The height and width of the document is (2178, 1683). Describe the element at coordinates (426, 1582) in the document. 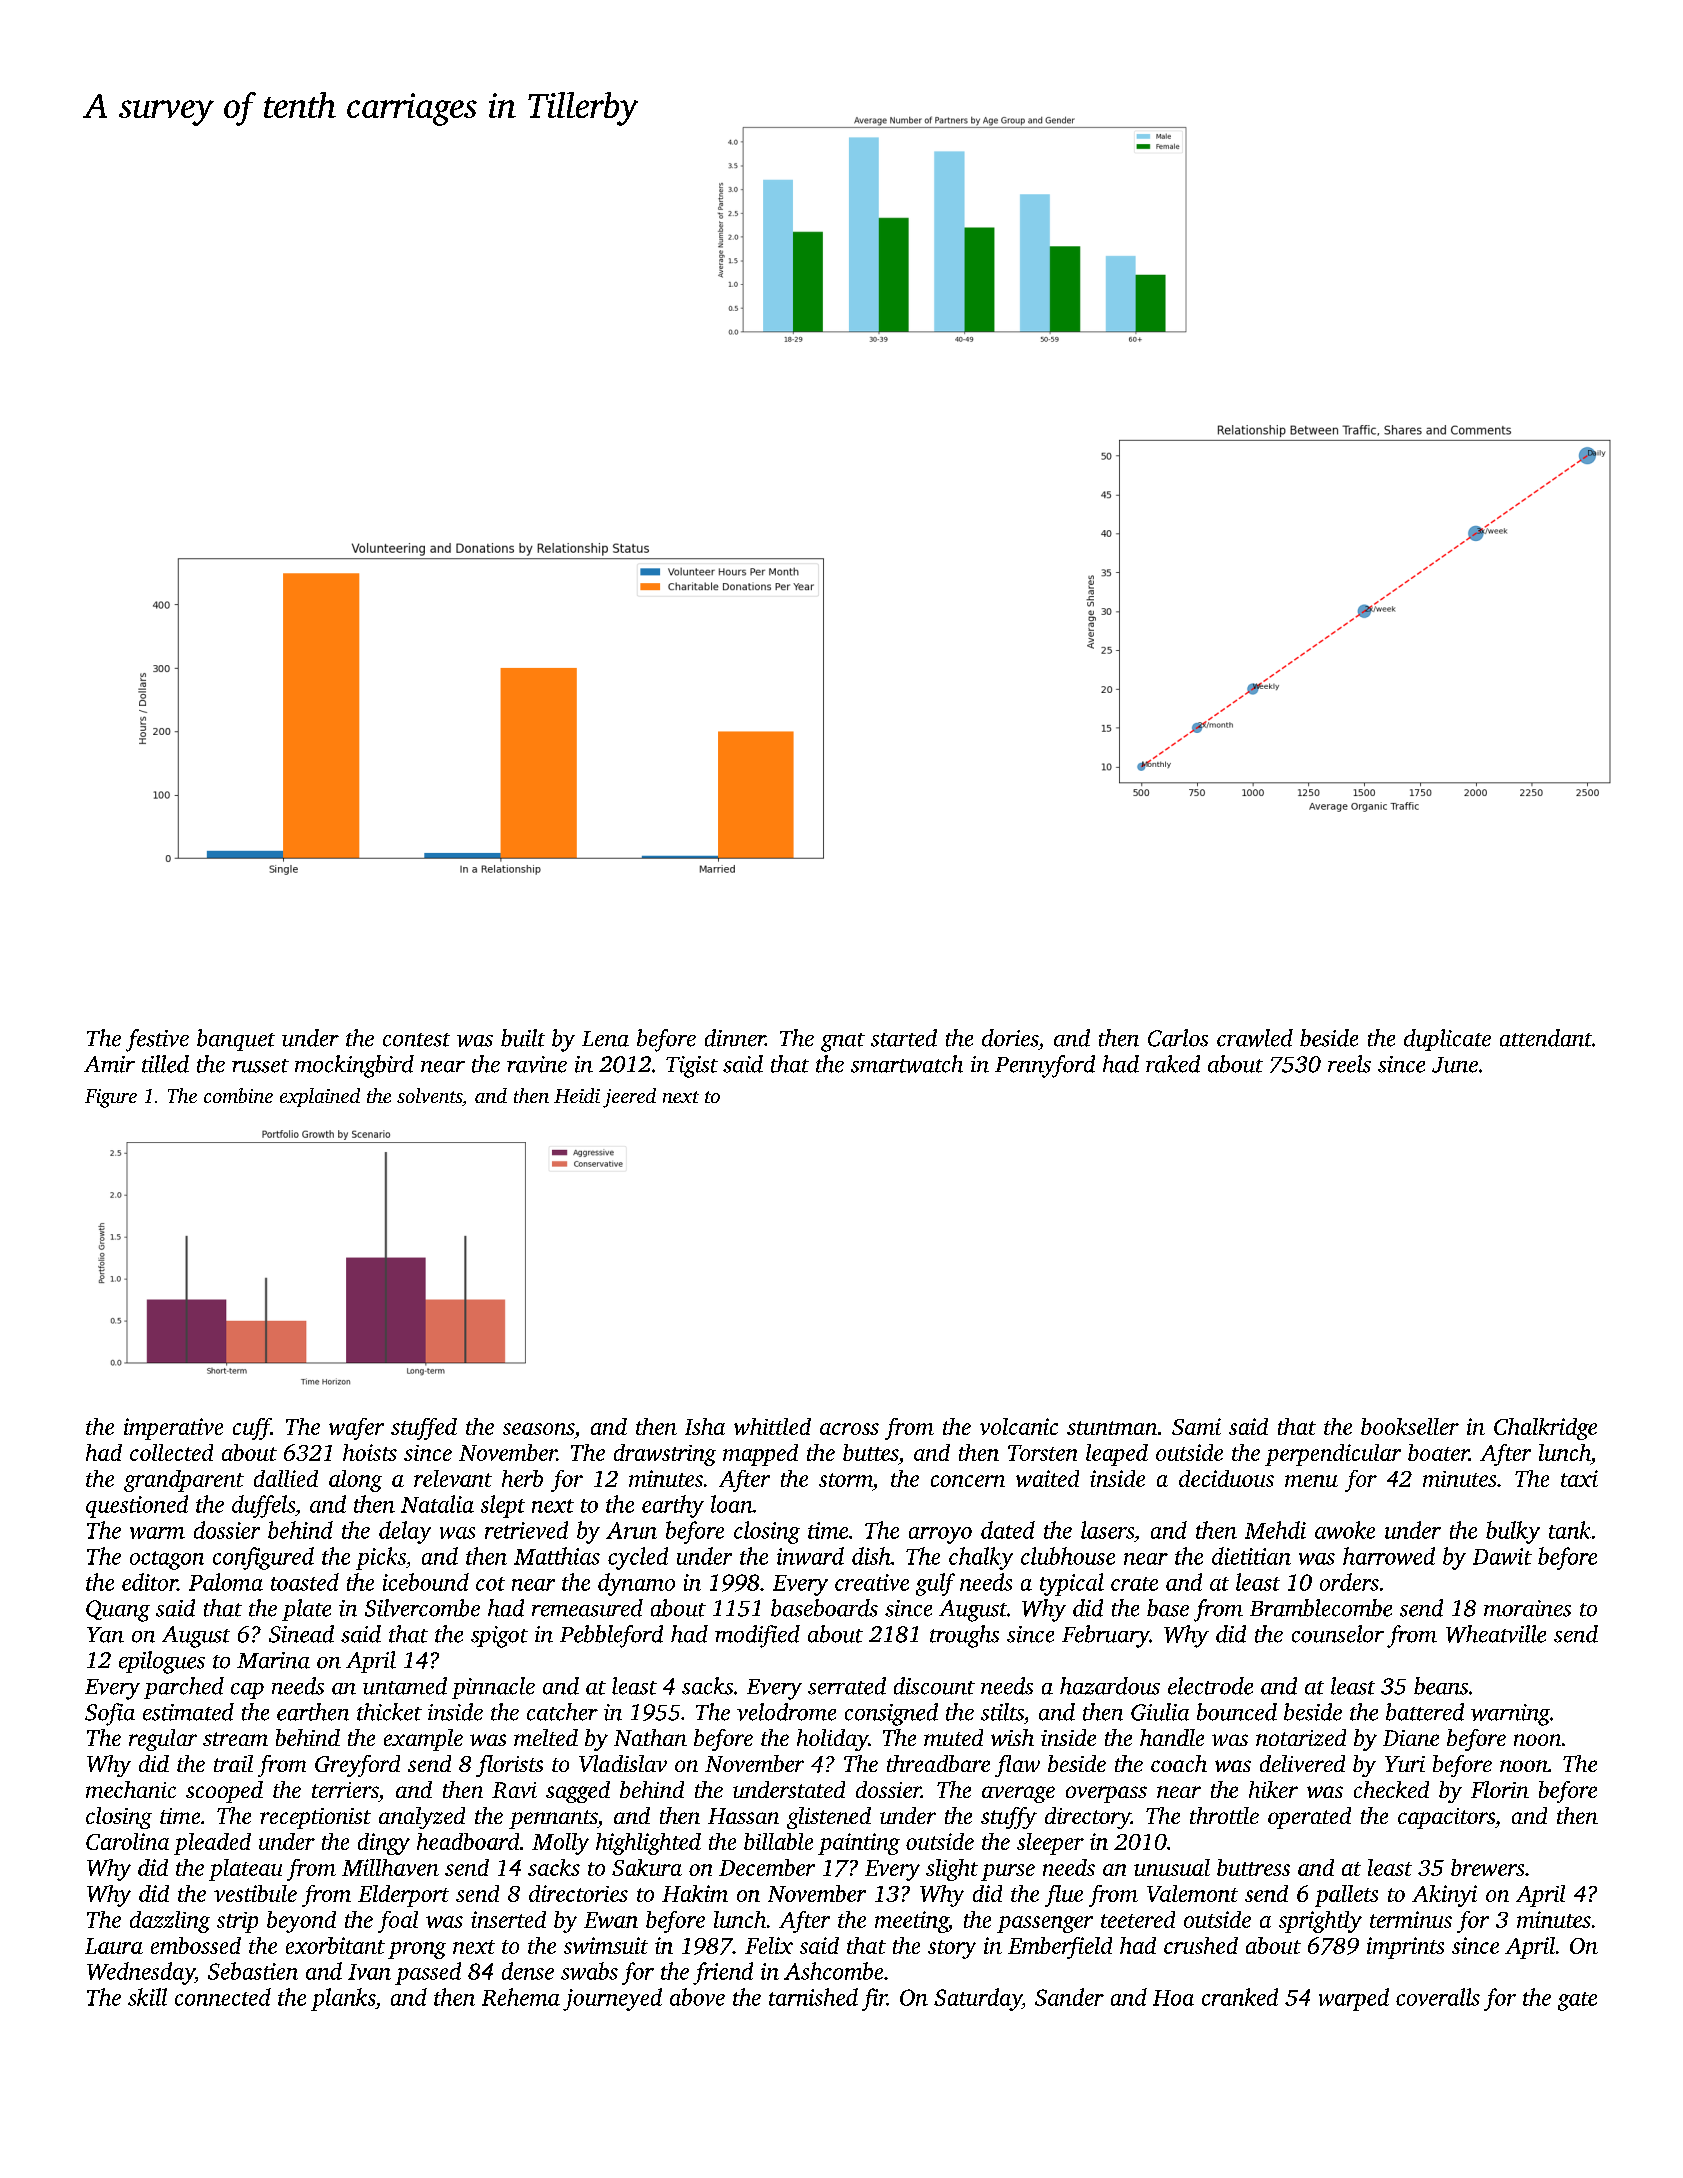

I see `icebound` at that location.
